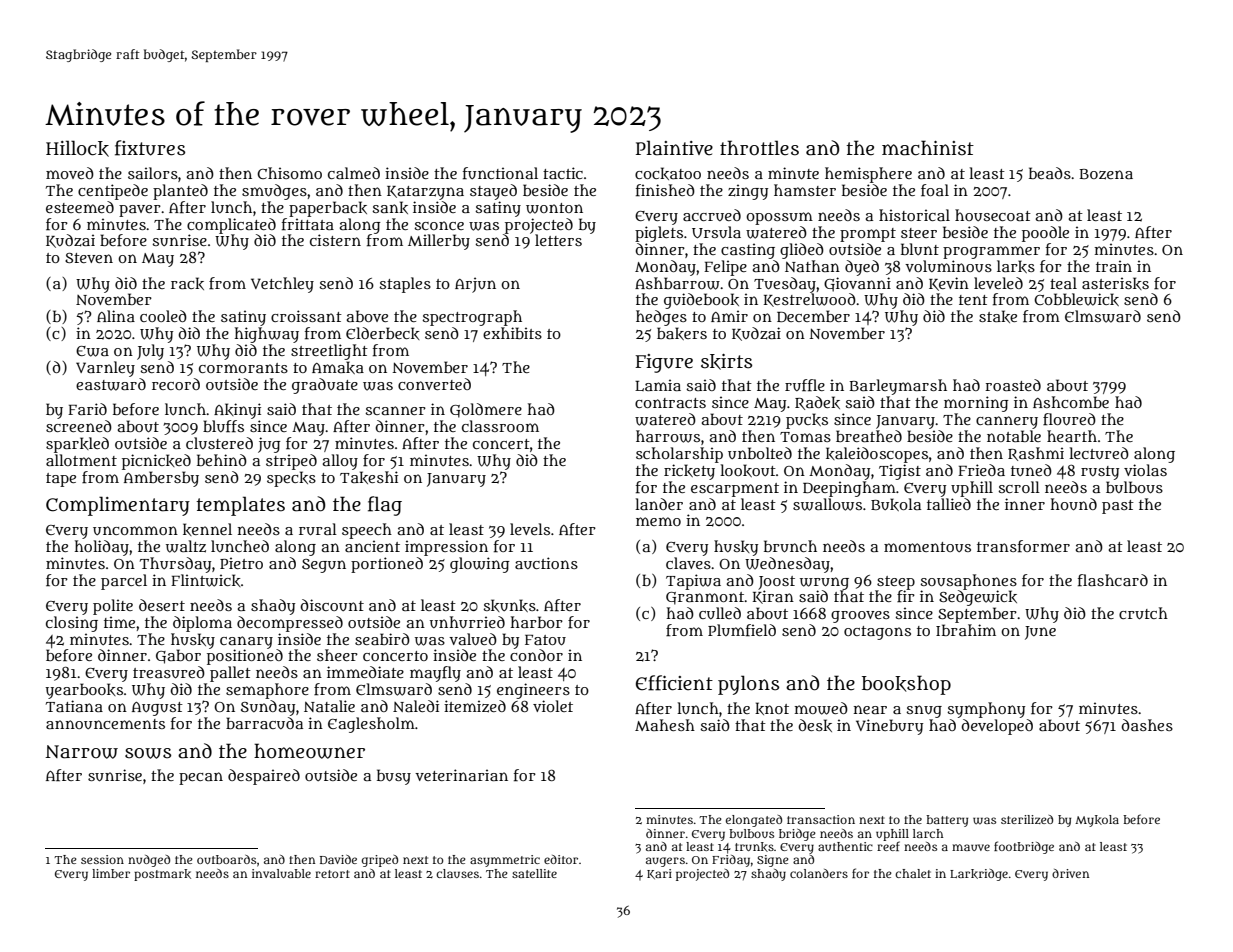 This screenshot has height=952, width=1233. I want to click on Tomas, so click(805, 437).
